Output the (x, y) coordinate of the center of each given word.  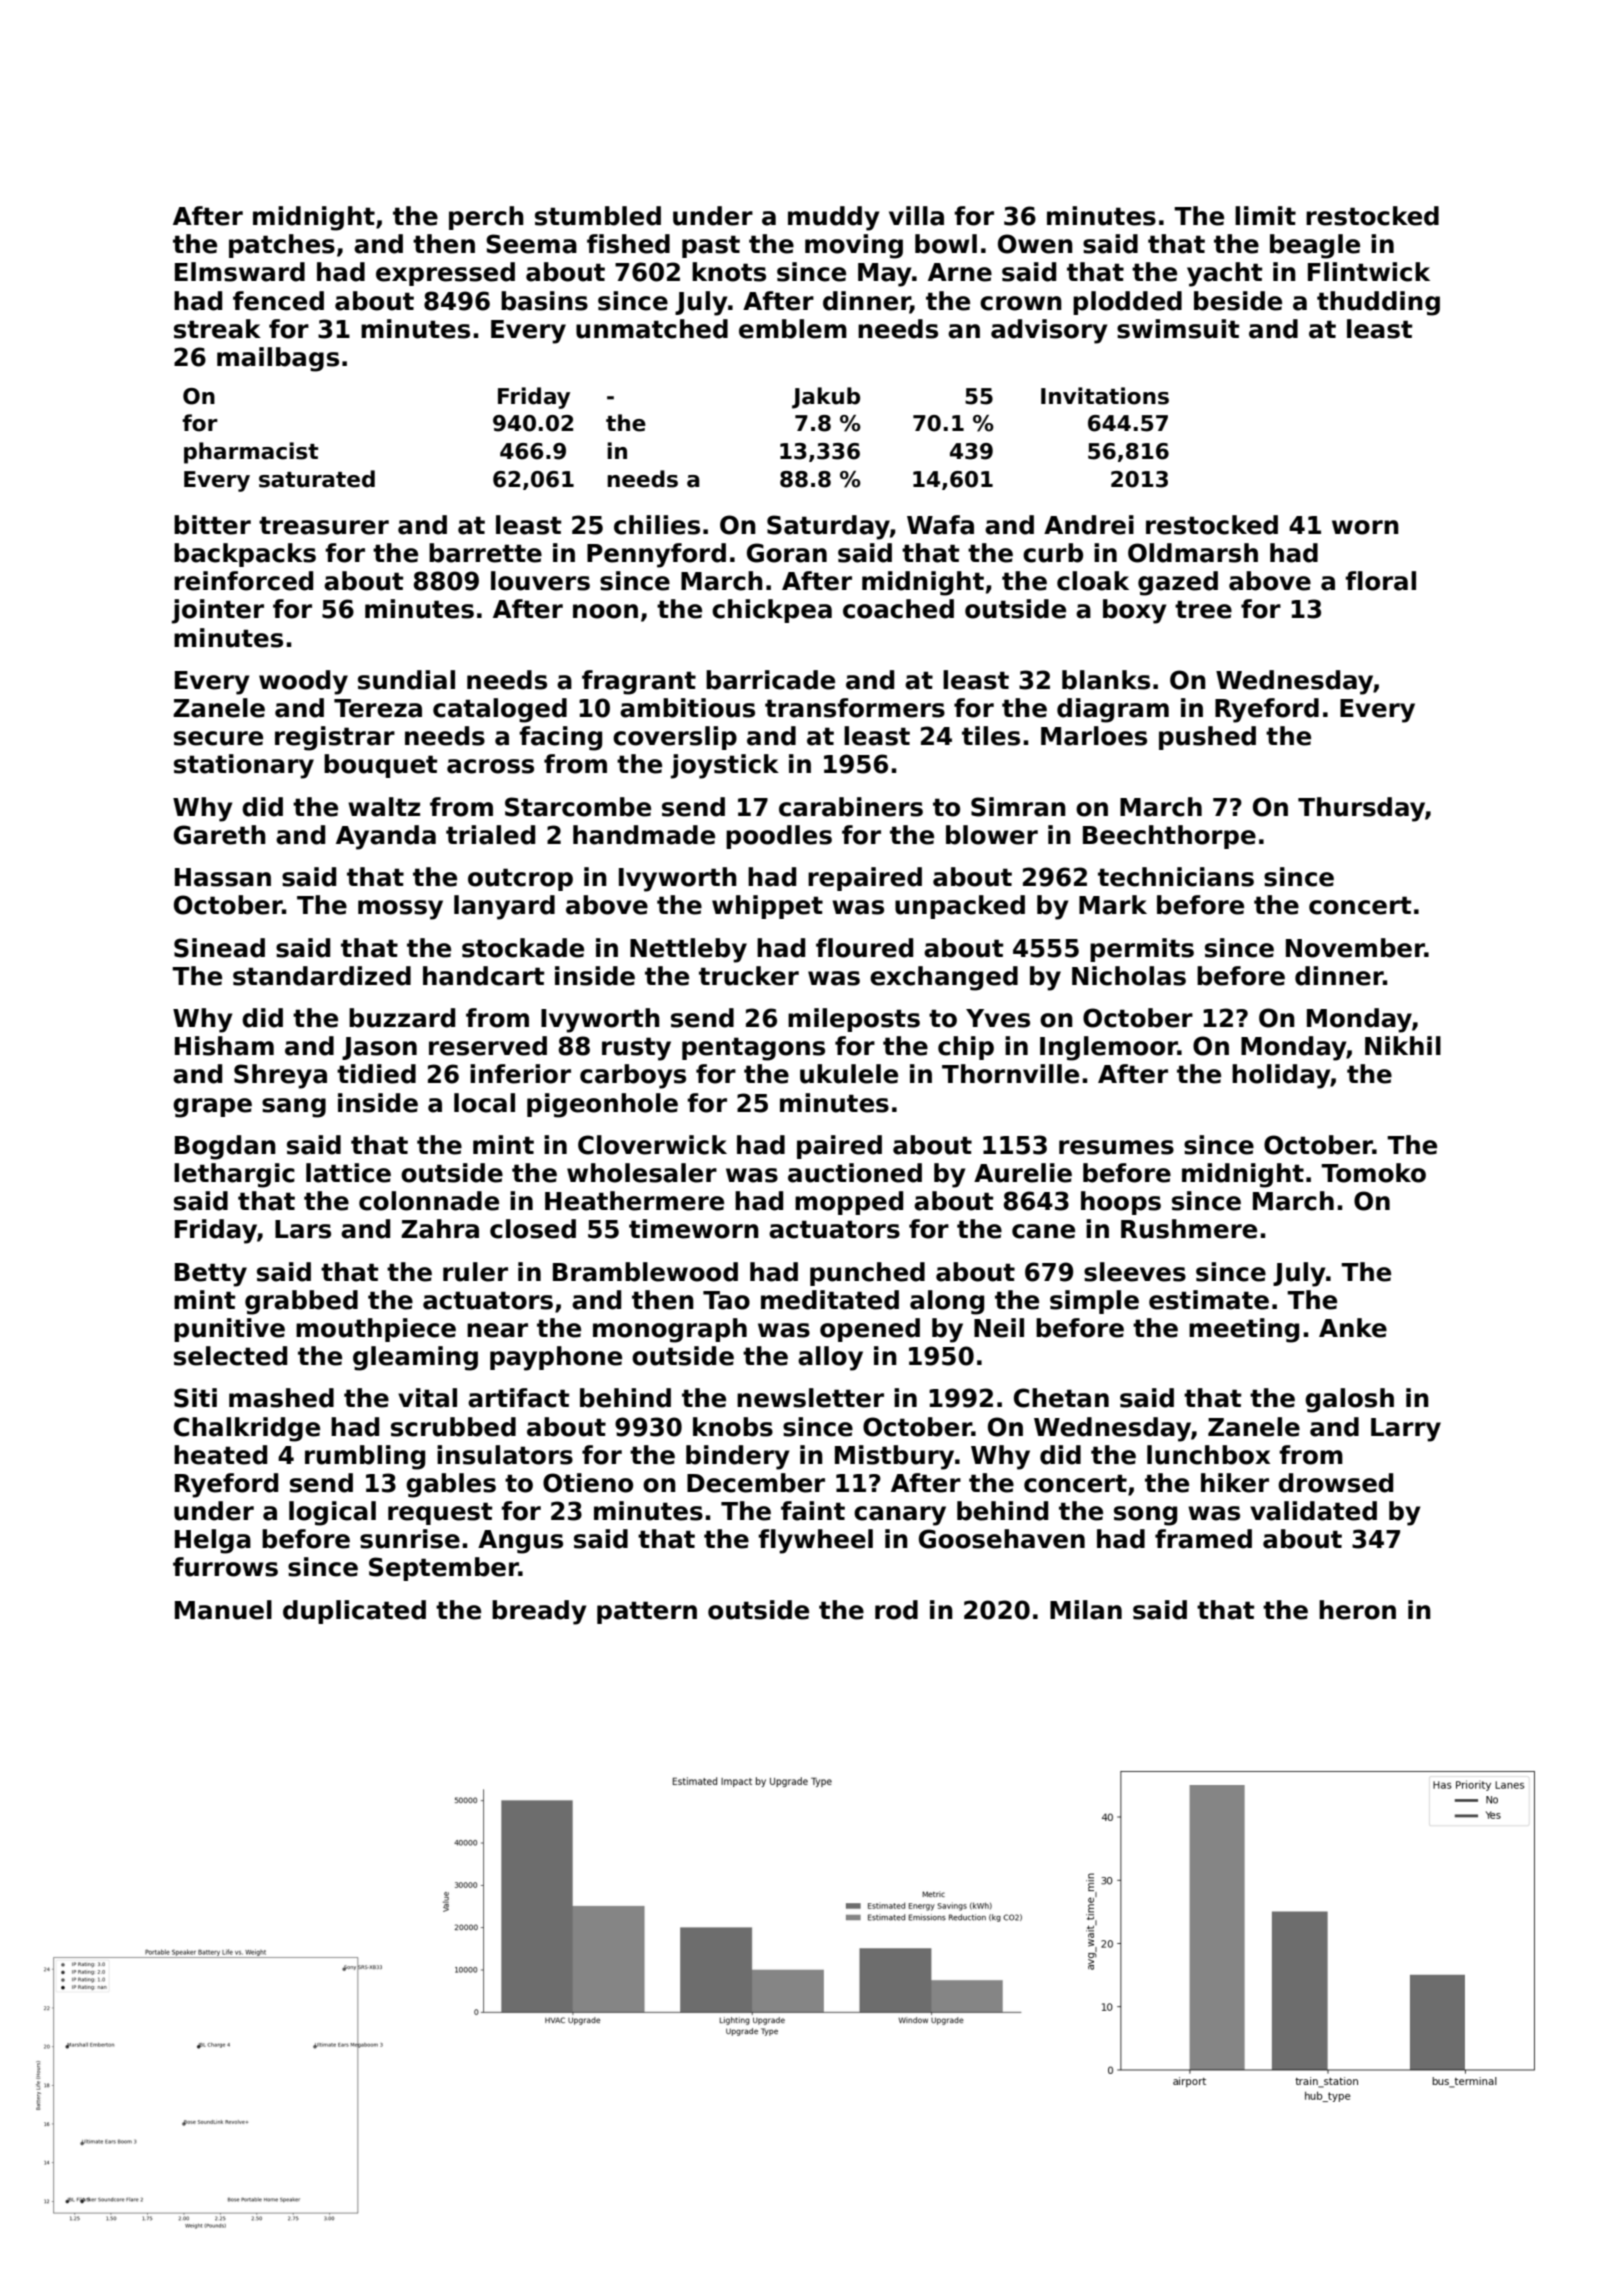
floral (1380, 581)
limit (1265, 215)
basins (544, 301)
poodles (779, 837)
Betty (211, 1275)
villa (916, 216)
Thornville (1010, 1074)
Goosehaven (1002, 1539)
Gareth (220, 835)
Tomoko (1373, 1173)
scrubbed (453, 1427)
